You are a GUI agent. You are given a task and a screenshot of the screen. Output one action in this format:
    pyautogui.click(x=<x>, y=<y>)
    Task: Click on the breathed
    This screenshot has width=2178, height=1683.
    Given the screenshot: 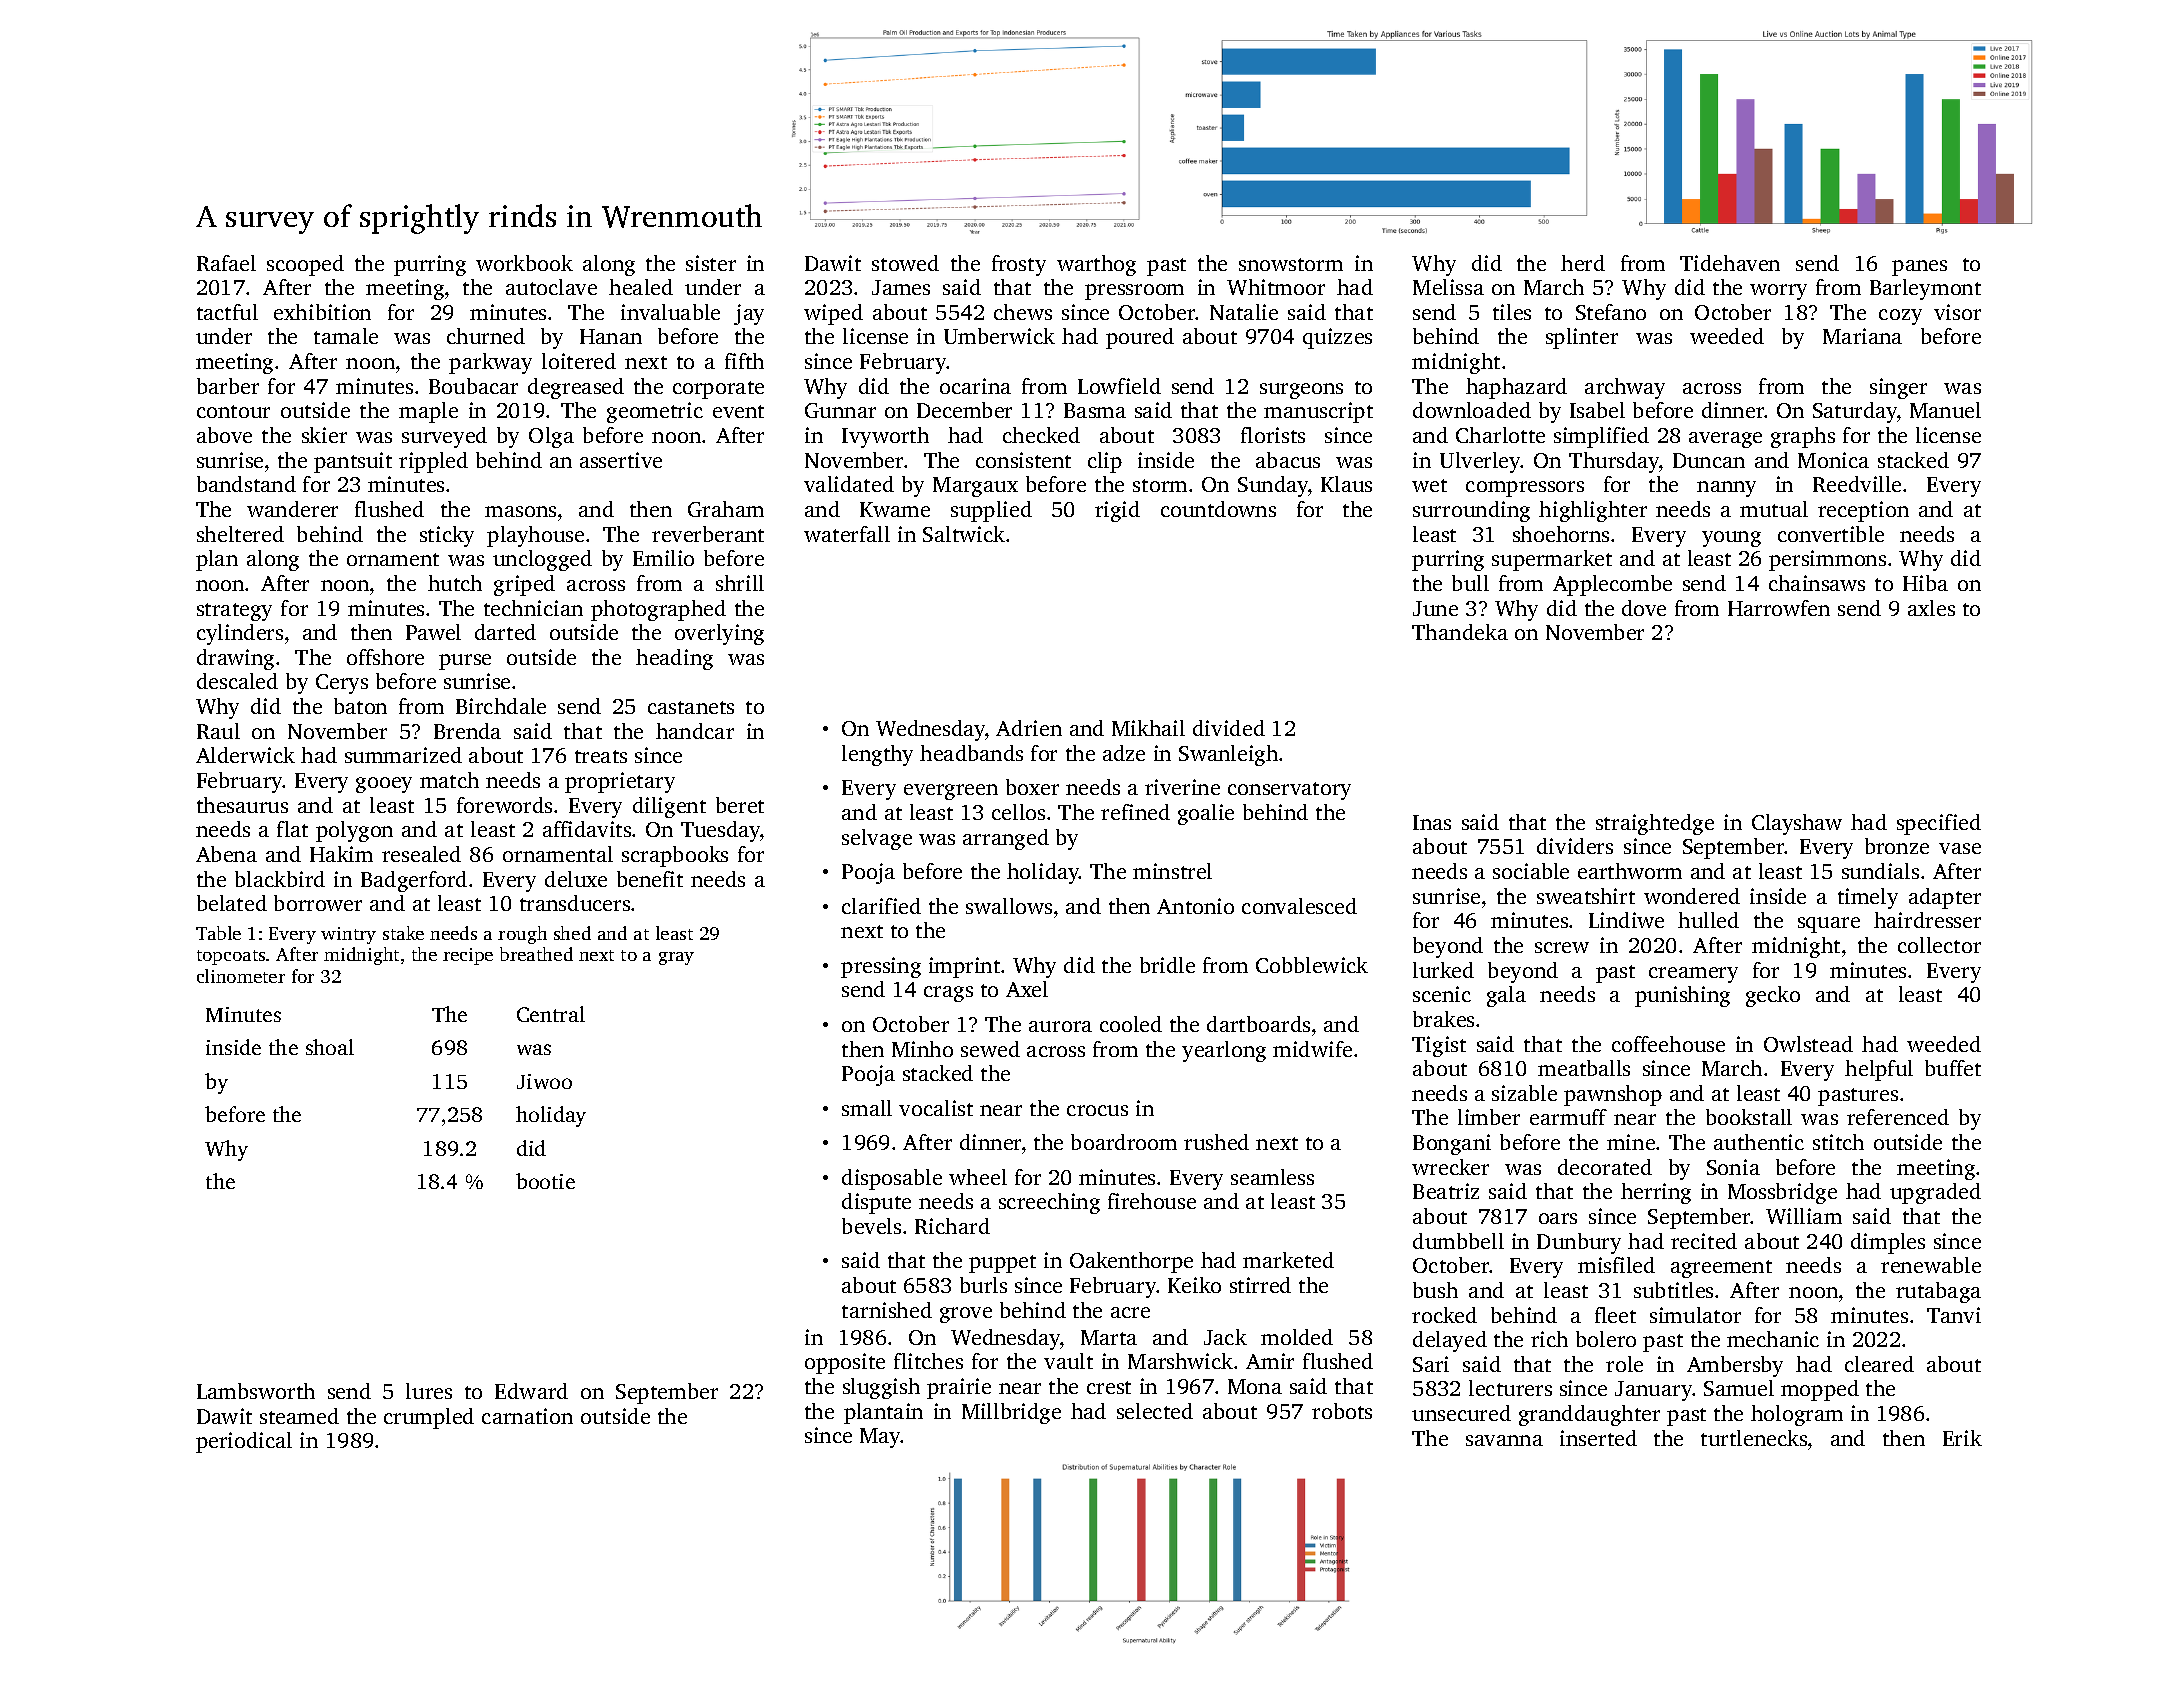 What is the action you would take?
    pyautogui.click(x=536, y=954)
